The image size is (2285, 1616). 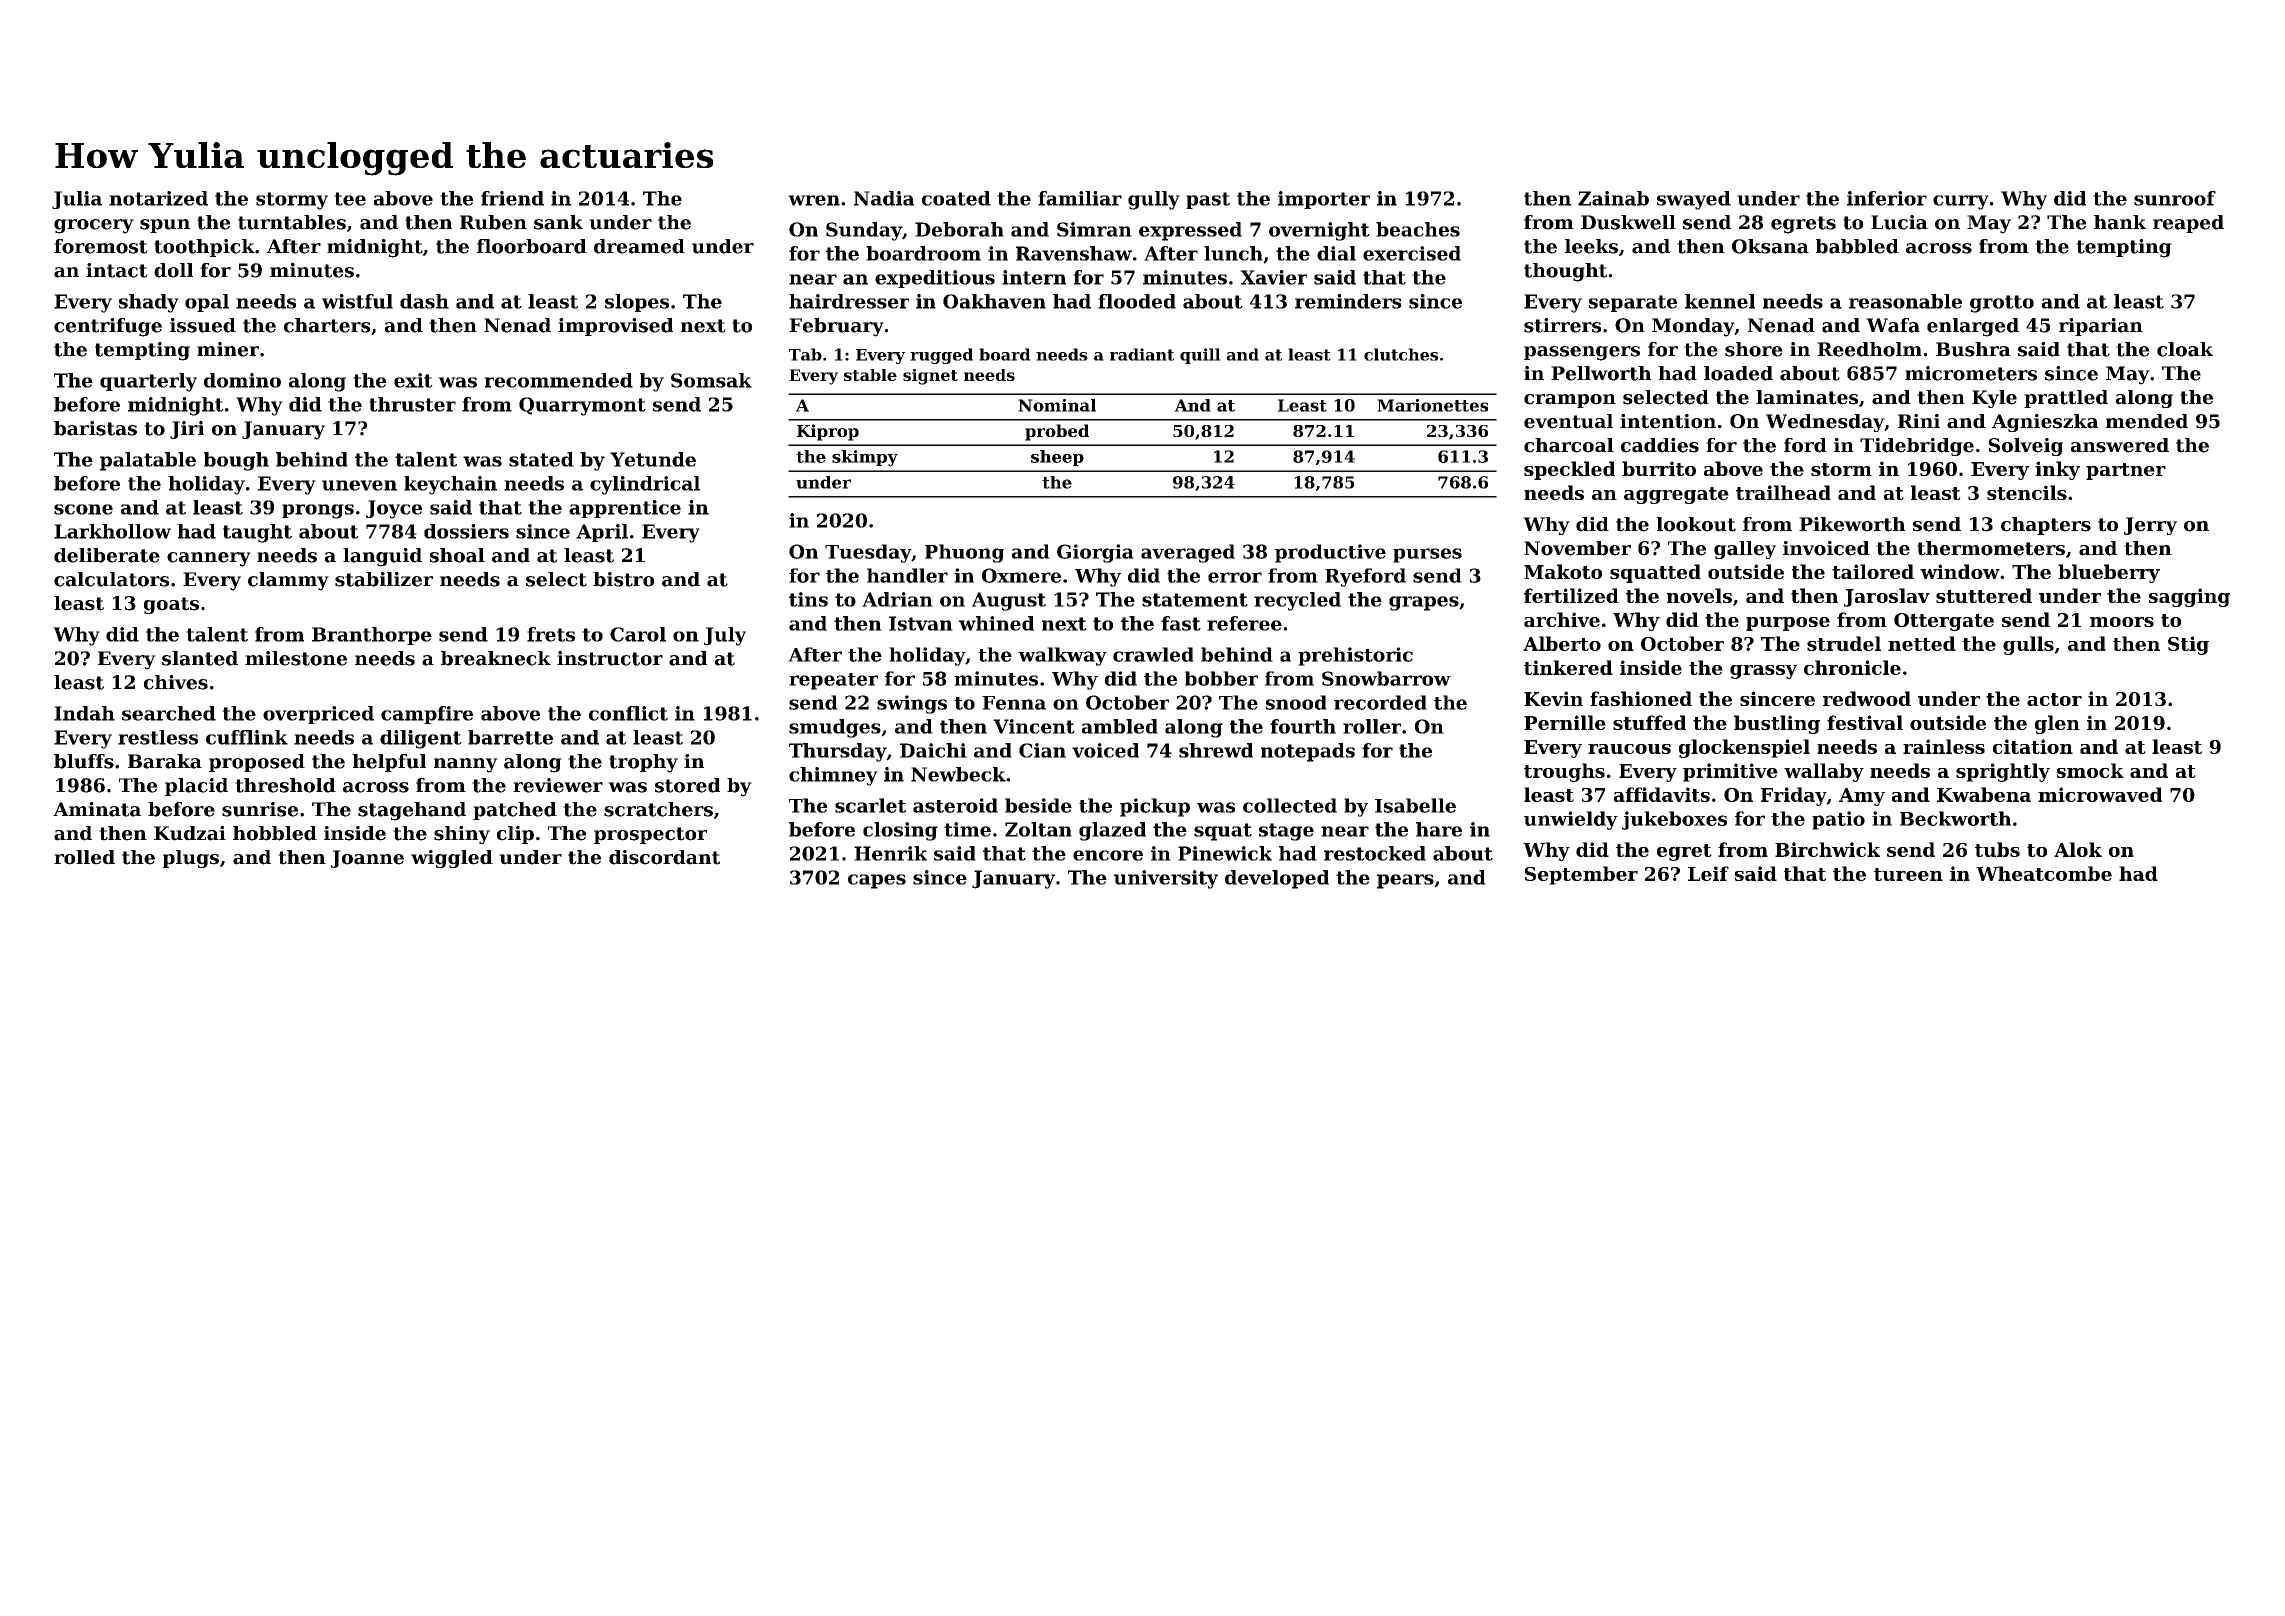 I want to click on rolled, so click(x=84, y=857).
